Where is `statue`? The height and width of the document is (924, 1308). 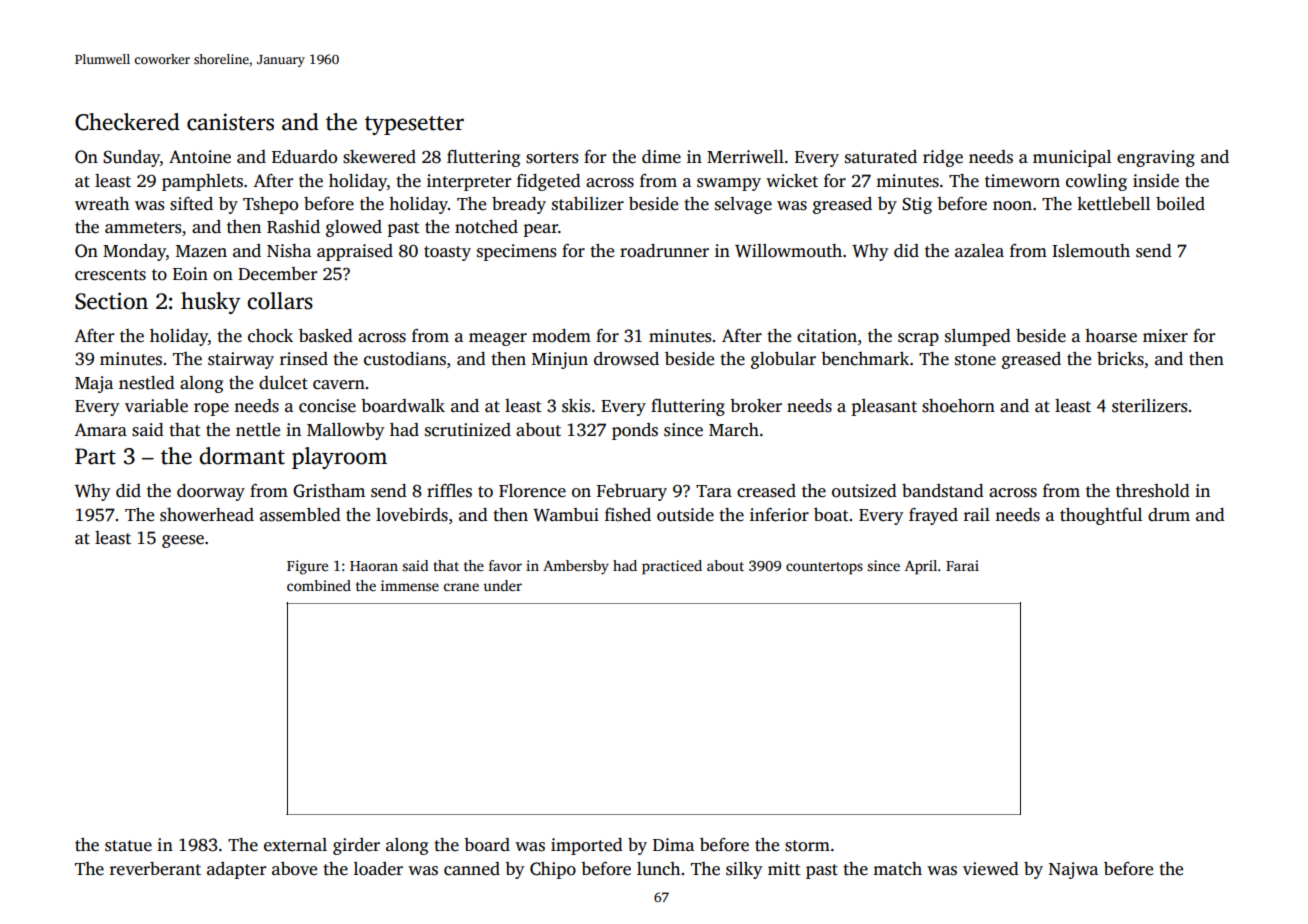 statue is located at coordinates (128, 846).
